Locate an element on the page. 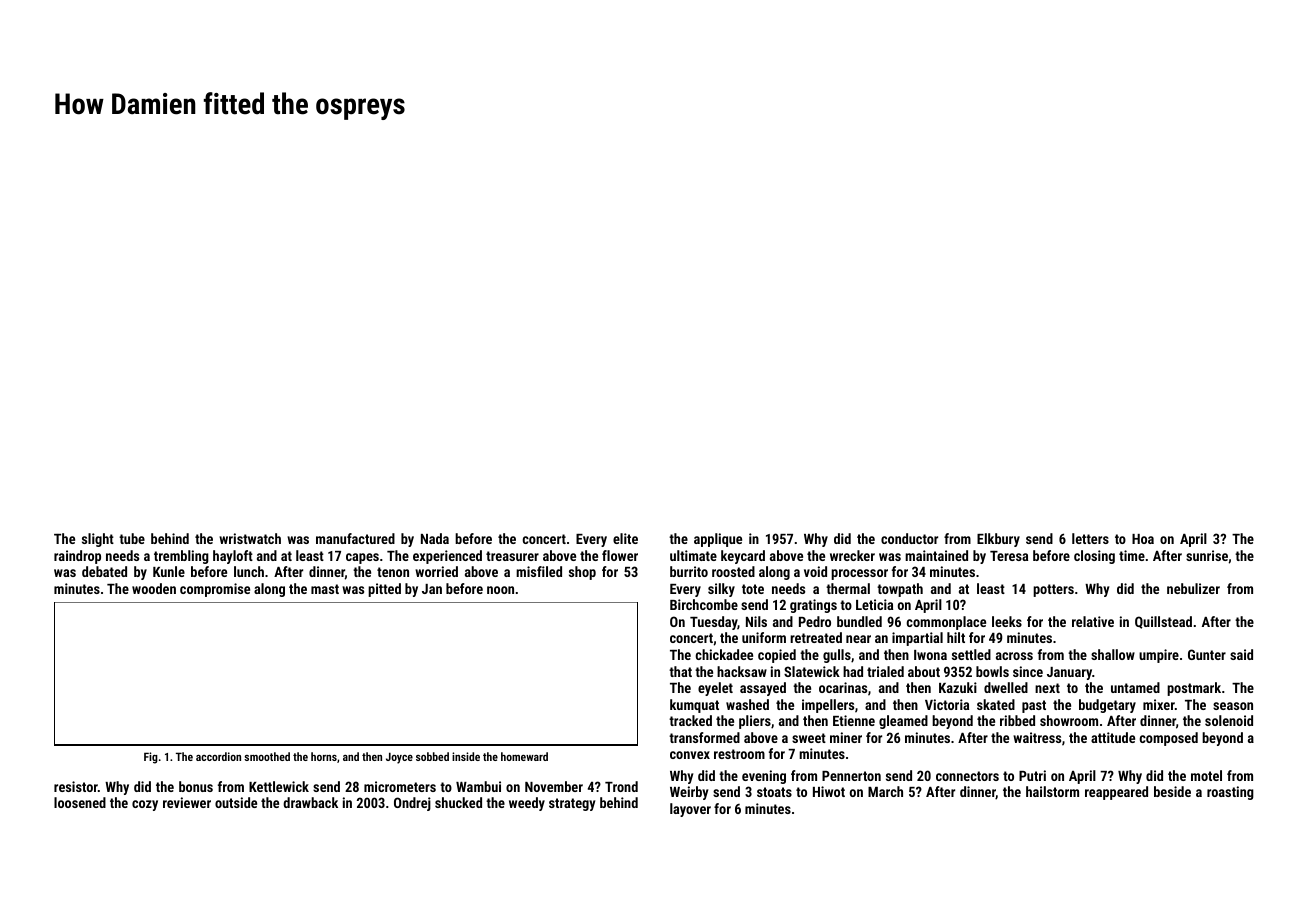  drawback is located at coordinates (310, 802).
